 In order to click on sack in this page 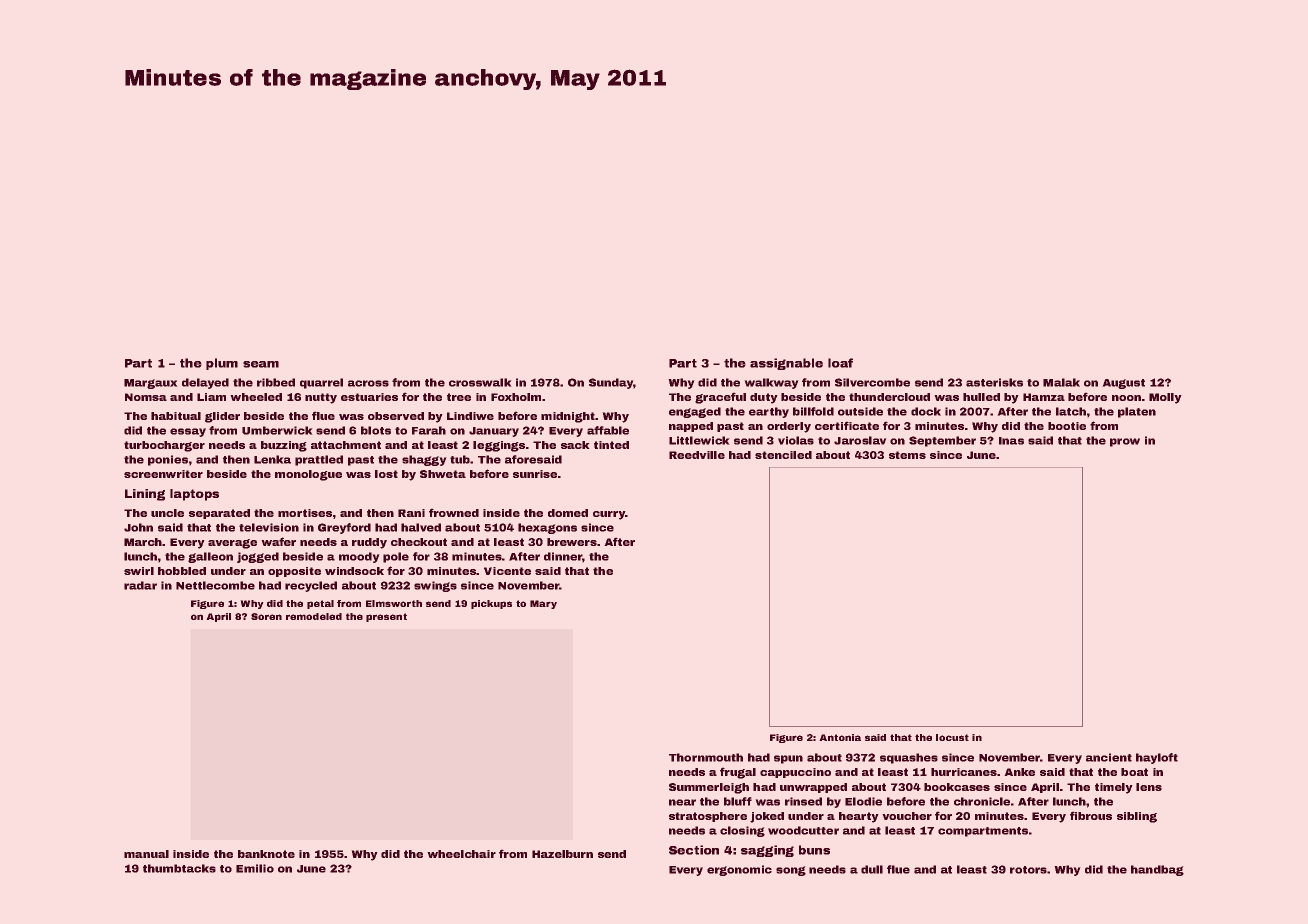, I will do `click(575, 445)`.
